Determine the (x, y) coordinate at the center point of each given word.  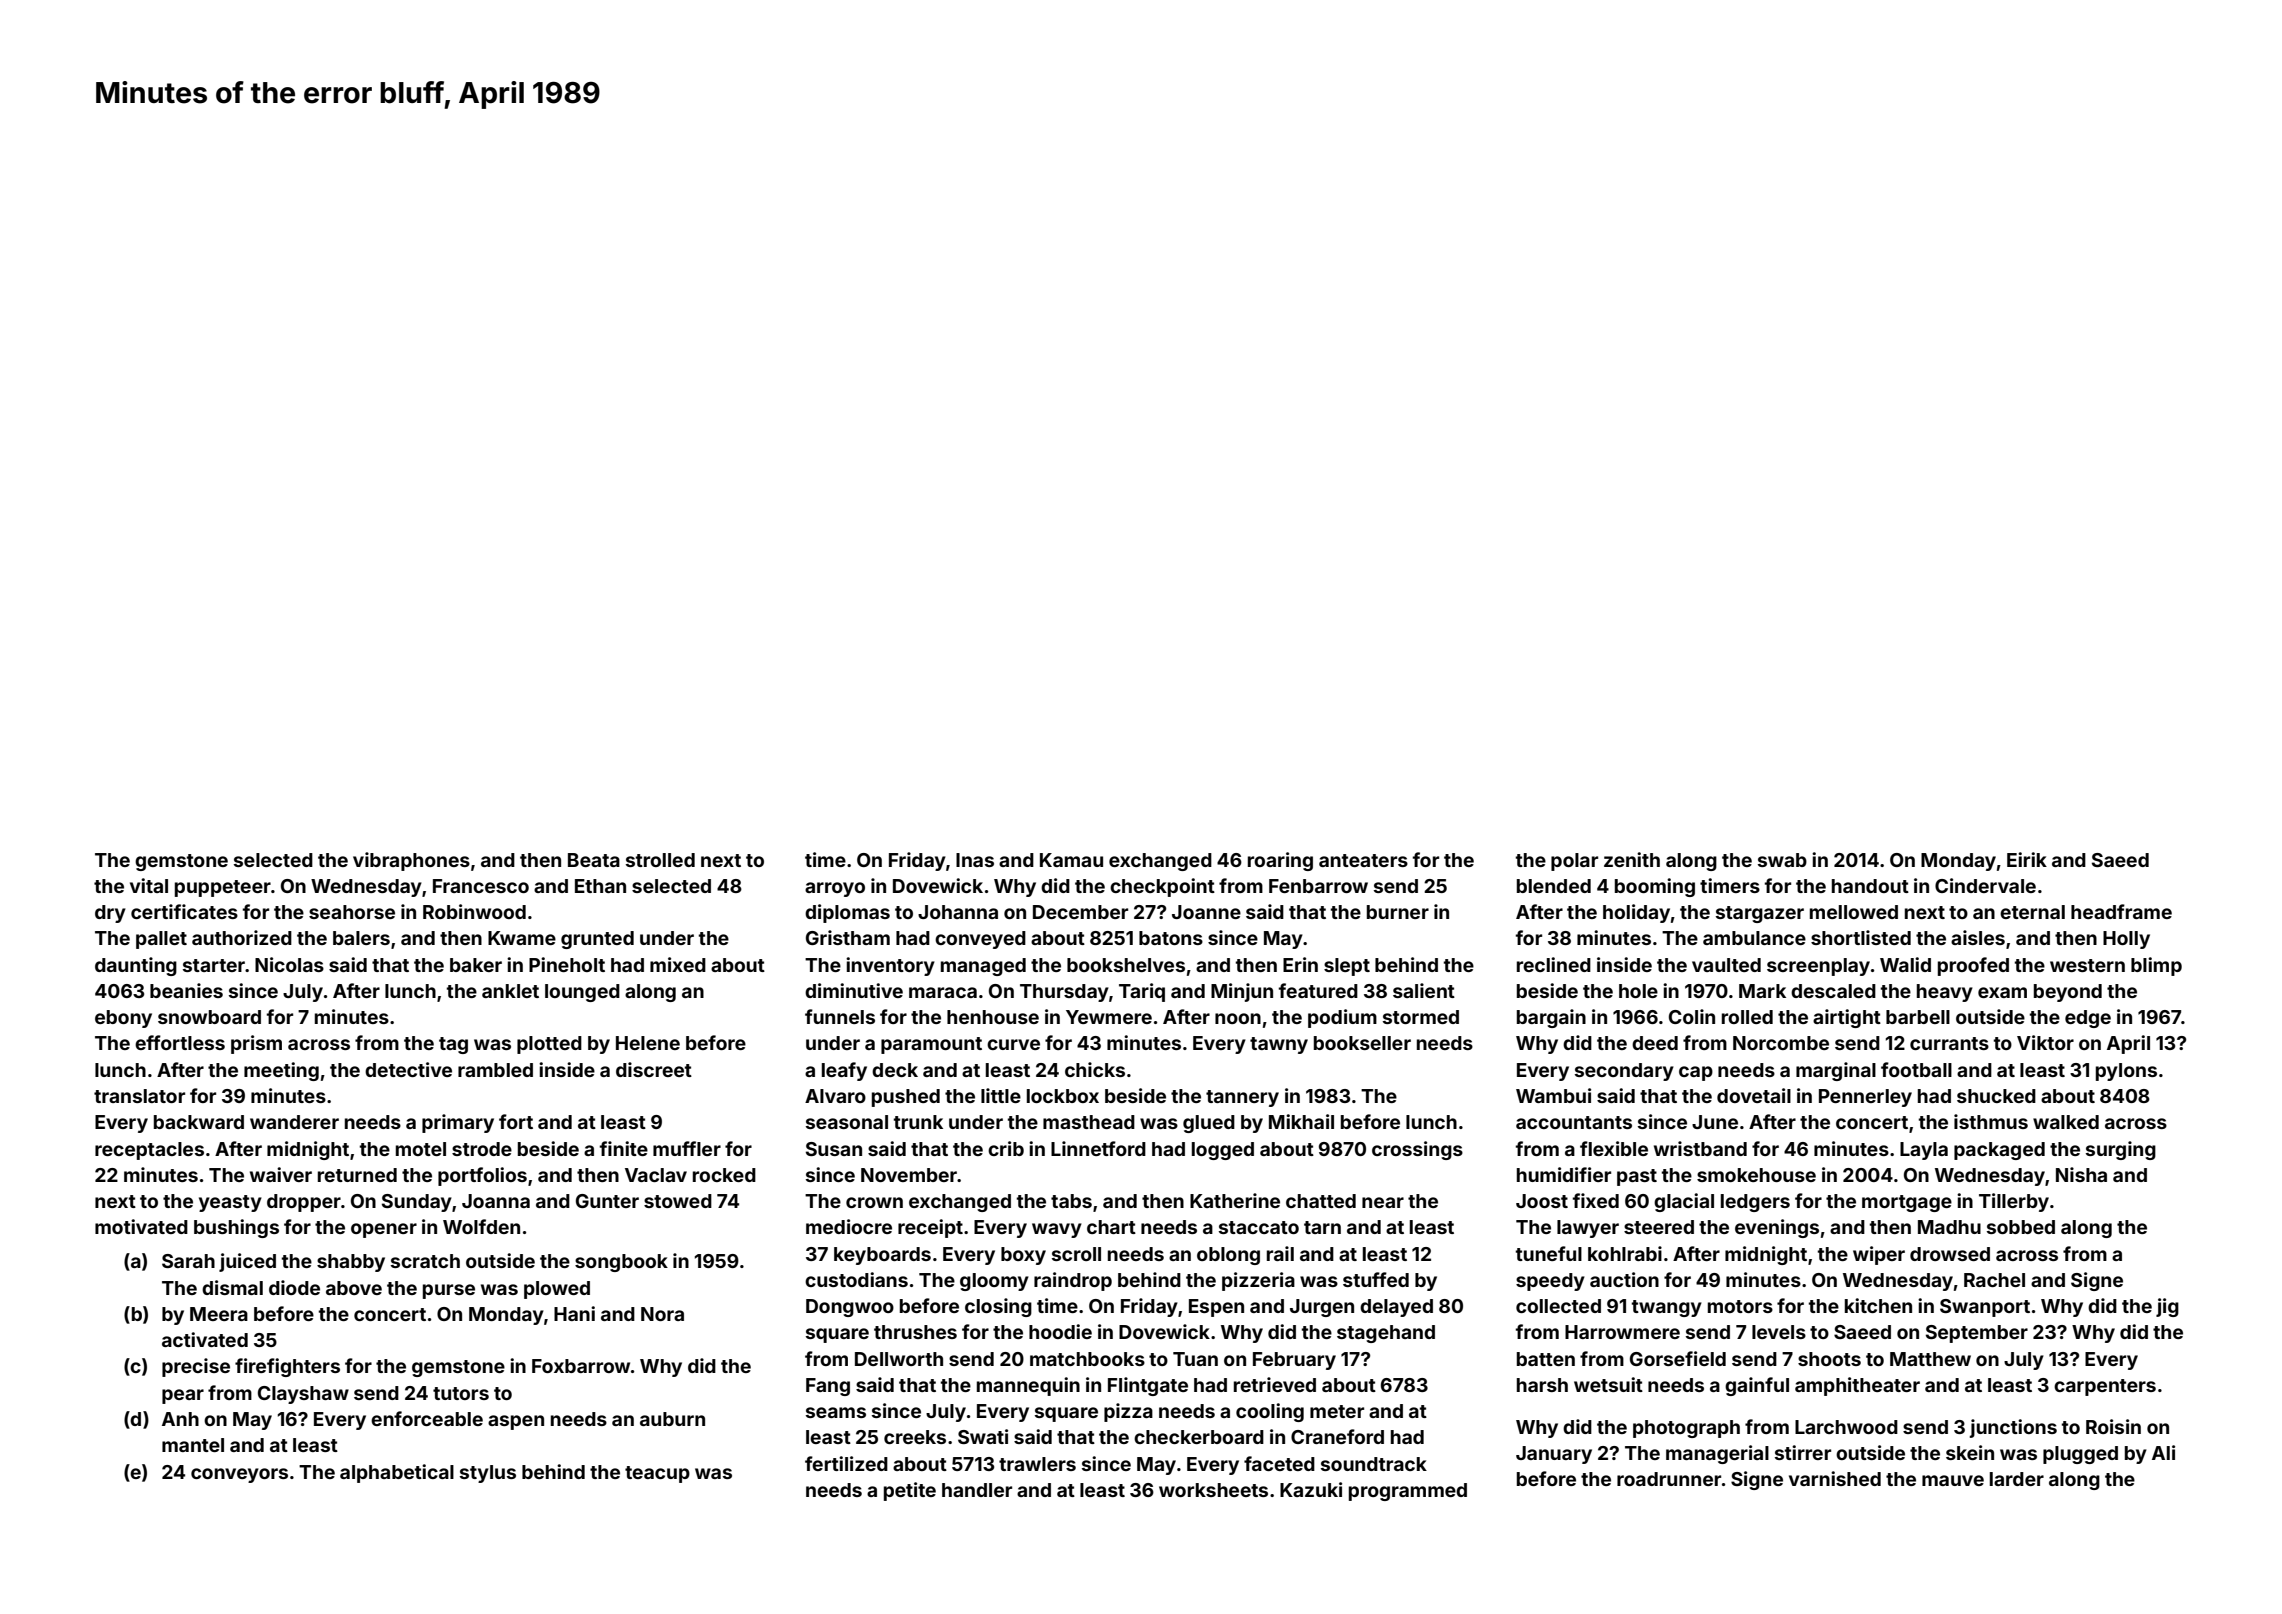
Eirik (2027, 859)
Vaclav (656, 1175)
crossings (1417, 1150)
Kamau (1071, 860)
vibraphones (411, 861)
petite (910, 1491)
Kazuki (1311, 1489)
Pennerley (1865, 1098)
